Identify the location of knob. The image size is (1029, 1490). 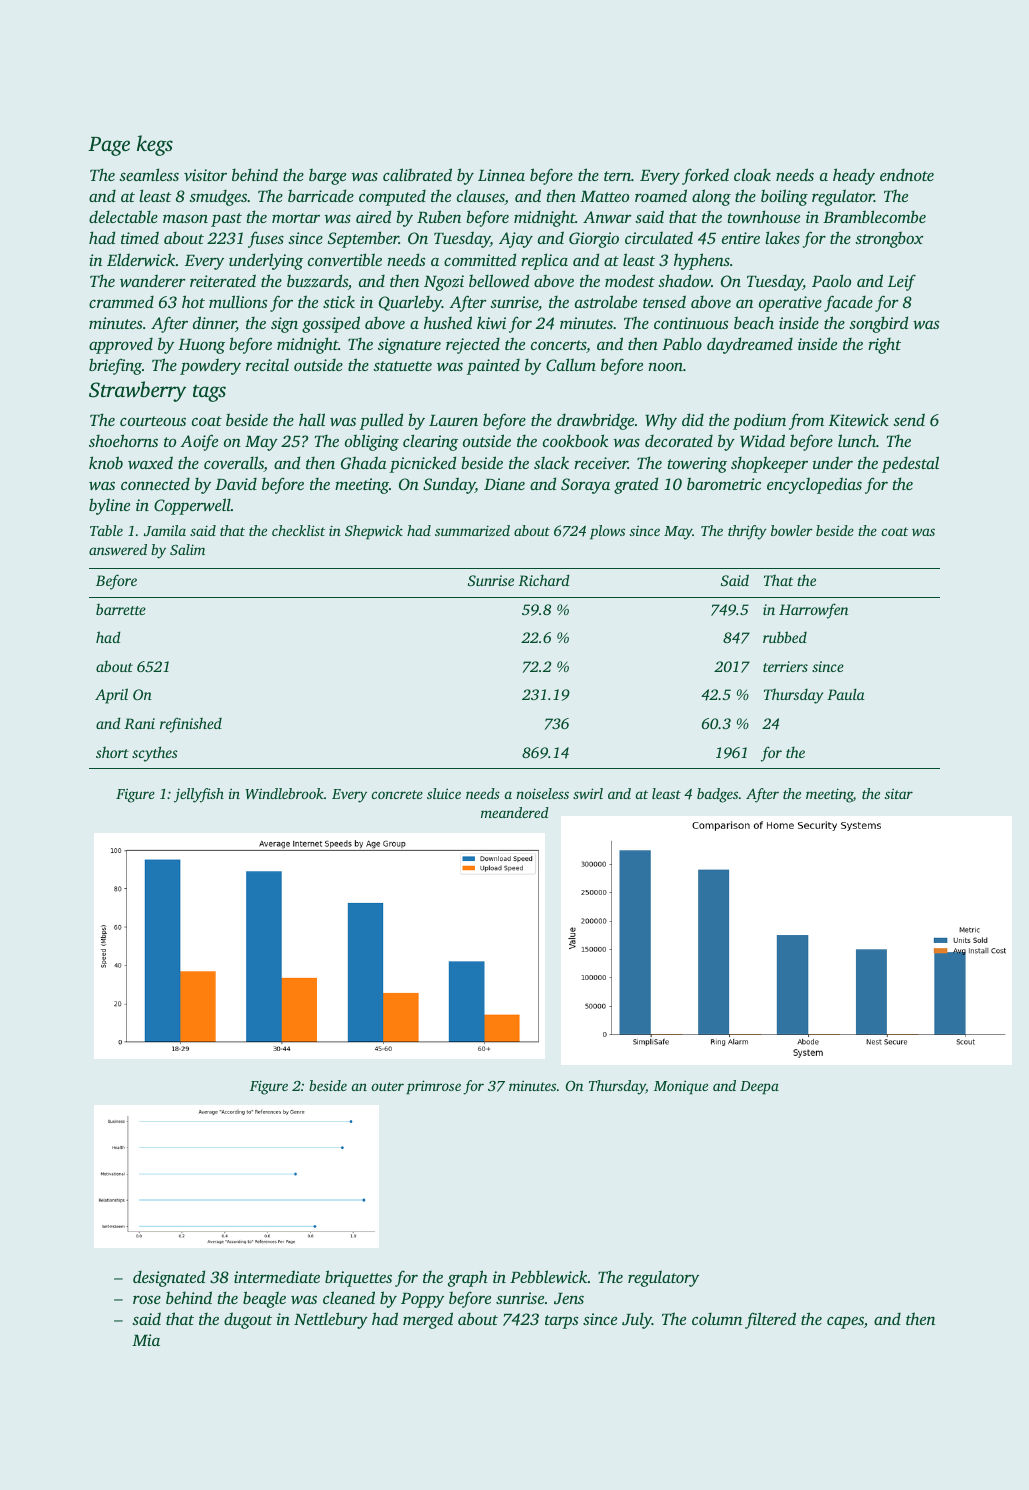
(106, 462).
